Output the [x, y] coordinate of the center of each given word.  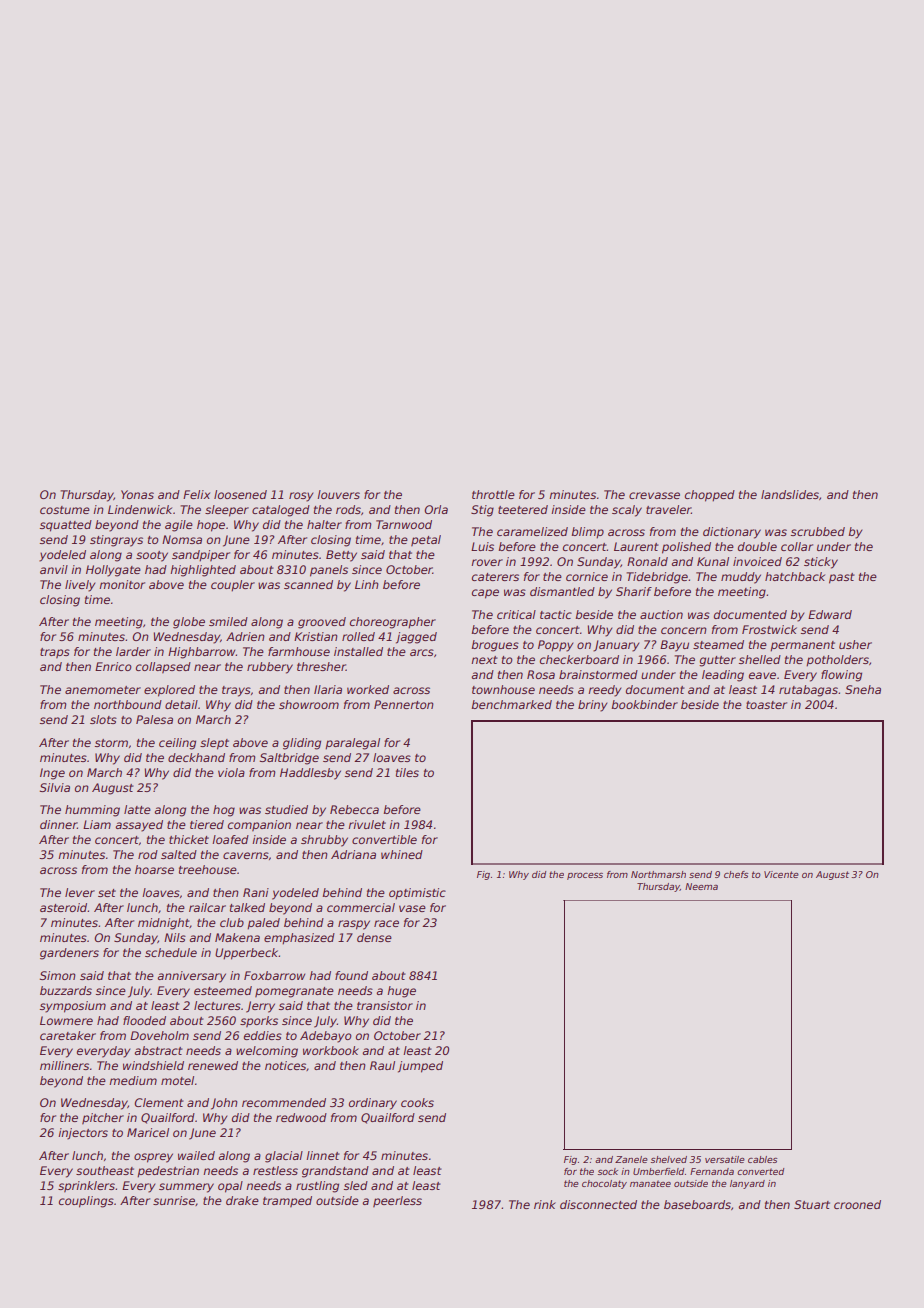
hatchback [795, 576]
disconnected [598, 1204]
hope [211, 526]
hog [224, 811]
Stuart [812, 1204]
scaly [627, 511]
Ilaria [328, 689]
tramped [287, 1202]
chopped [710, 496]
